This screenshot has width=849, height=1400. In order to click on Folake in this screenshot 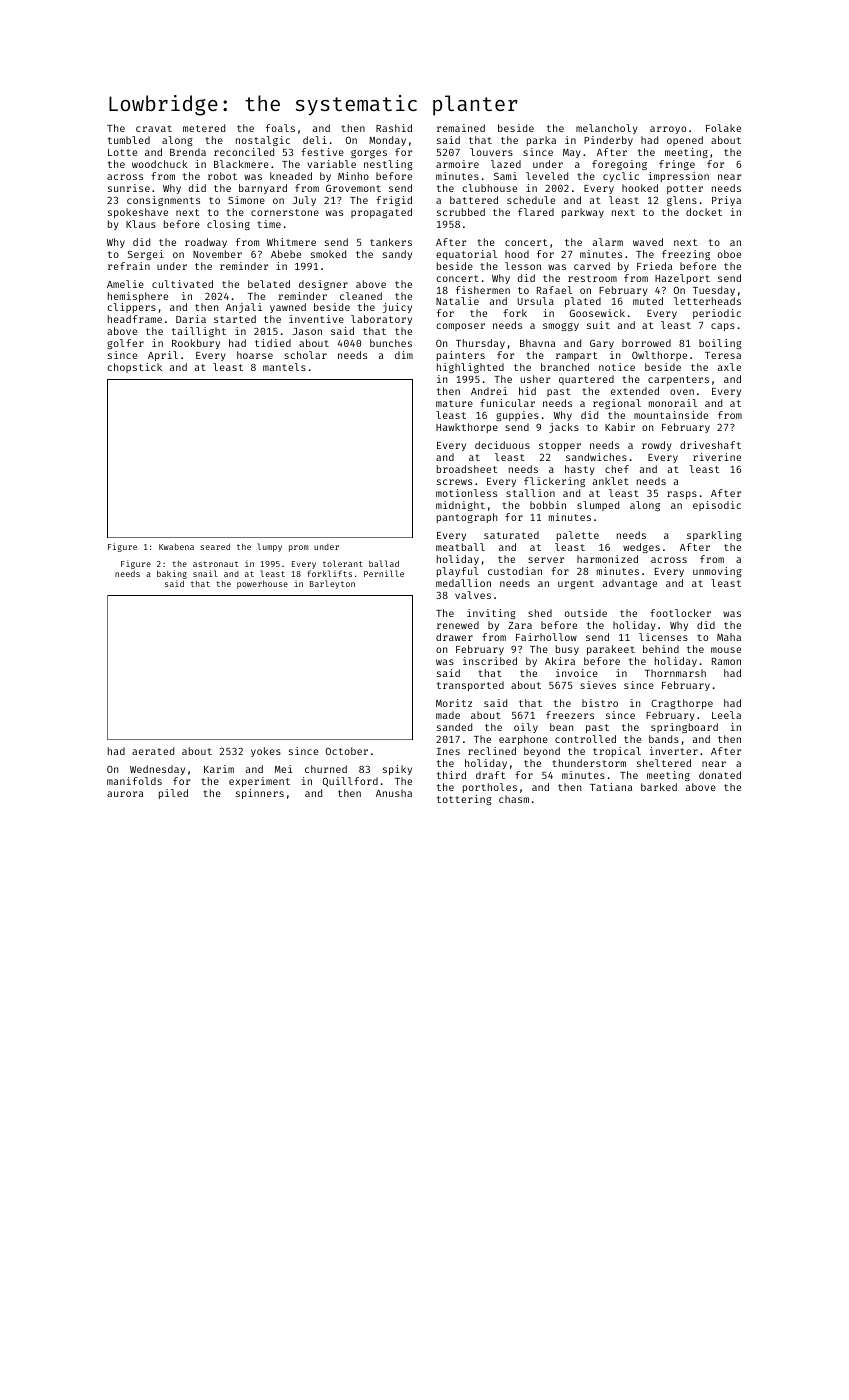, I will do `click(723, 128)`.
